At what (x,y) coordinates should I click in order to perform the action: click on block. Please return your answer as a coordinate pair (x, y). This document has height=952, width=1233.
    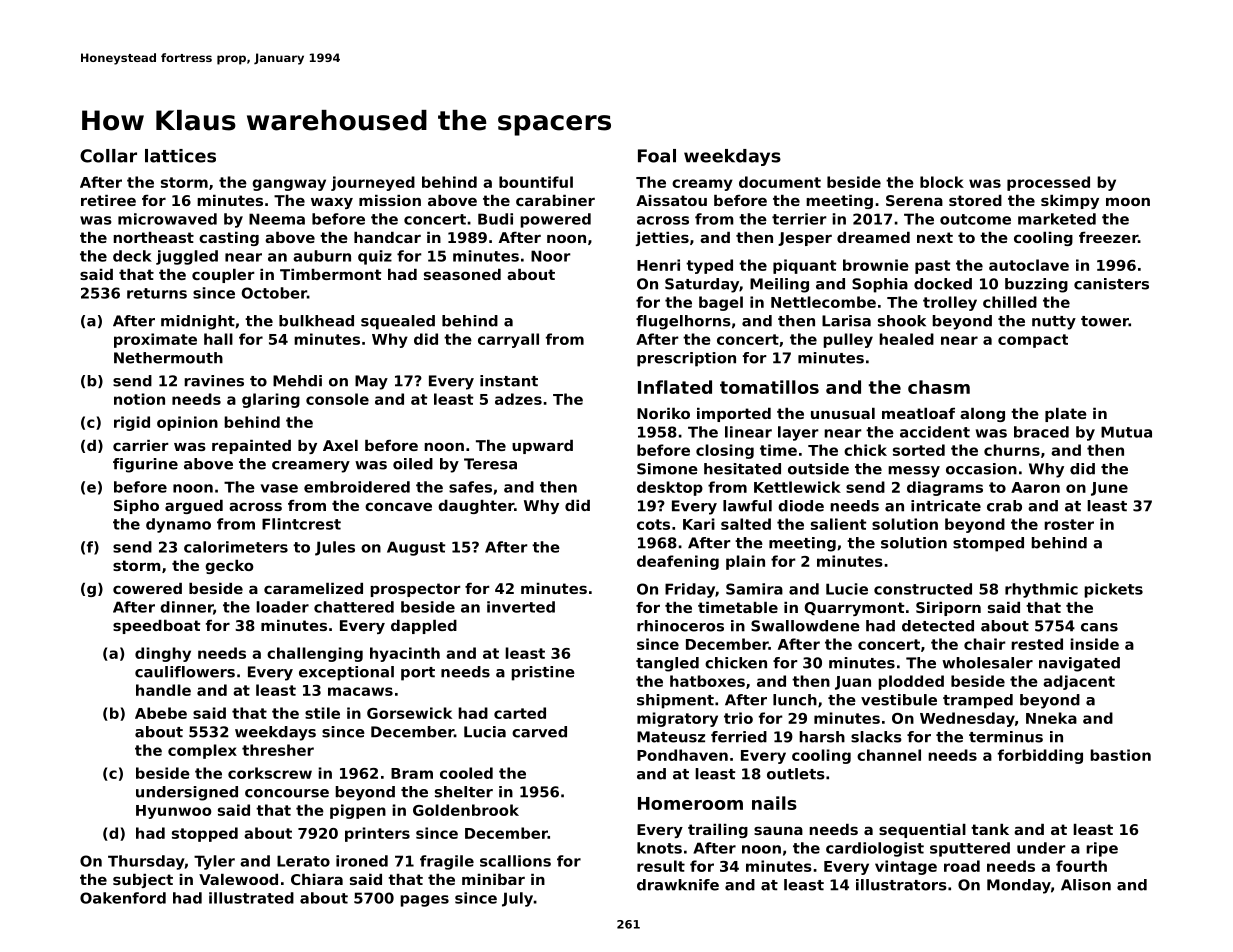
    Looking at the image, I should click on (942, 182).
